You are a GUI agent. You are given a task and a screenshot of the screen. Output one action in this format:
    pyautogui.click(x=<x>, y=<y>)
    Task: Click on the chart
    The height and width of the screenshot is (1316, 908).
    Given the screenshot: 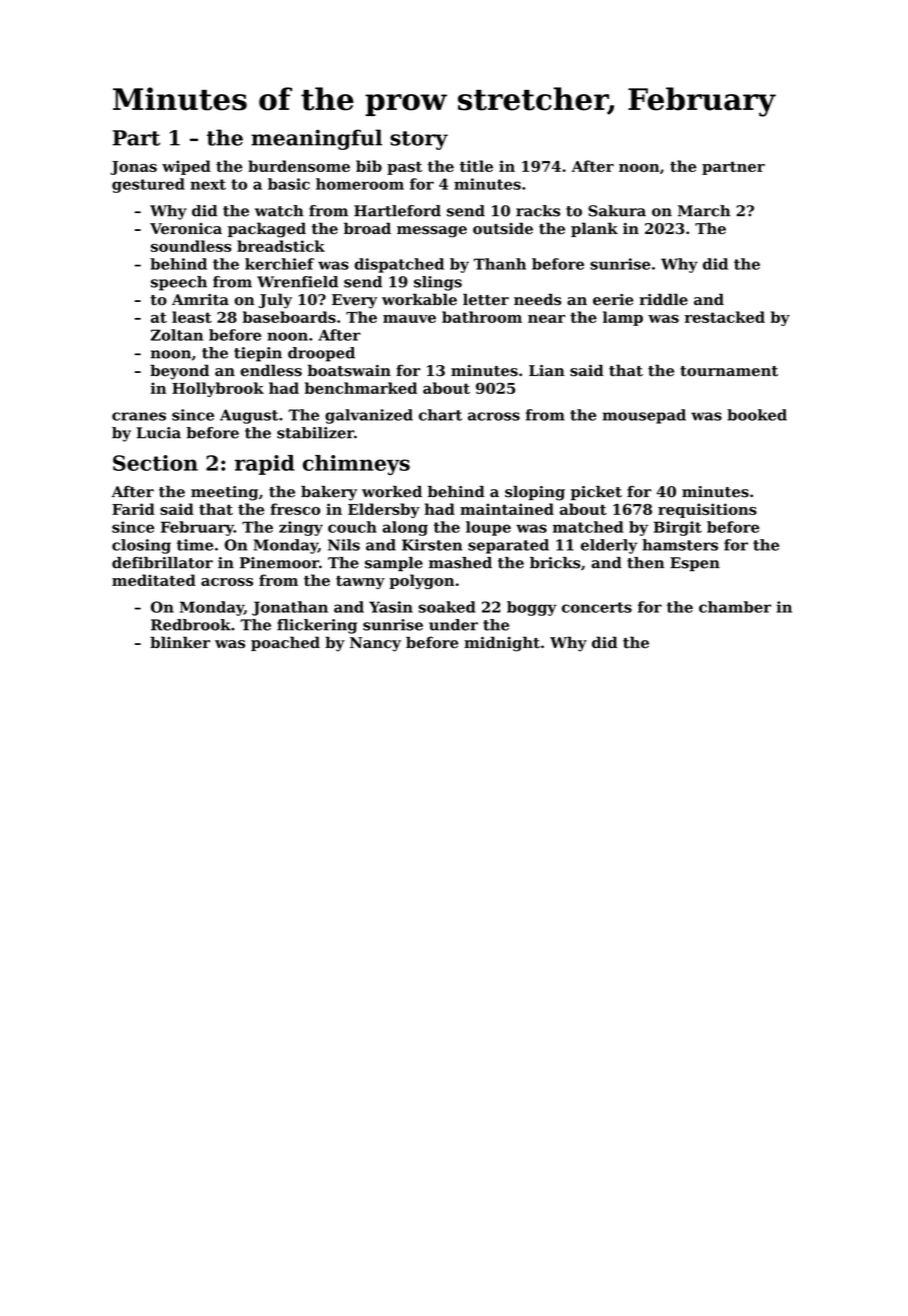 What is the action you would take?
    pyautogui.click(x=440, y=415)
